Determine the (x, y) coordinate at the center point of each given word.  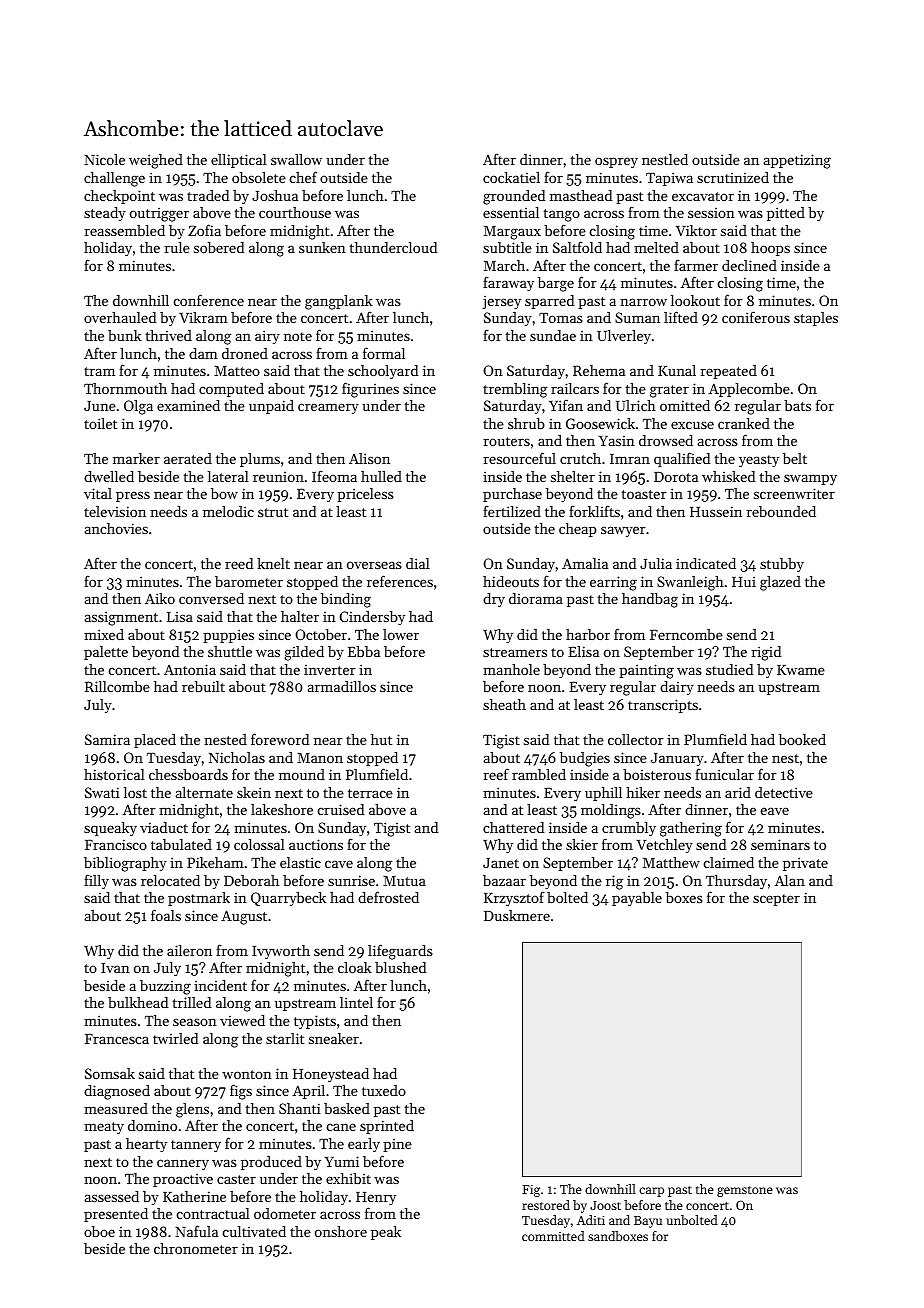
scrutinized (733, 177)
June (100, 406)
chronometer (196, 1248)
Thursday (736, 882)
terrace (370, 793)
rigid (766, 653)
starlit (285, 1038)
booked (802, 739)
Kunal (677, 370)
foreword (280, 739)
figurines (370, 390)
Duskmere (517, 915)
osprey (616, 162)
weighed (156, 161)
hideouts (511, 581)
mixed (104, 634)
